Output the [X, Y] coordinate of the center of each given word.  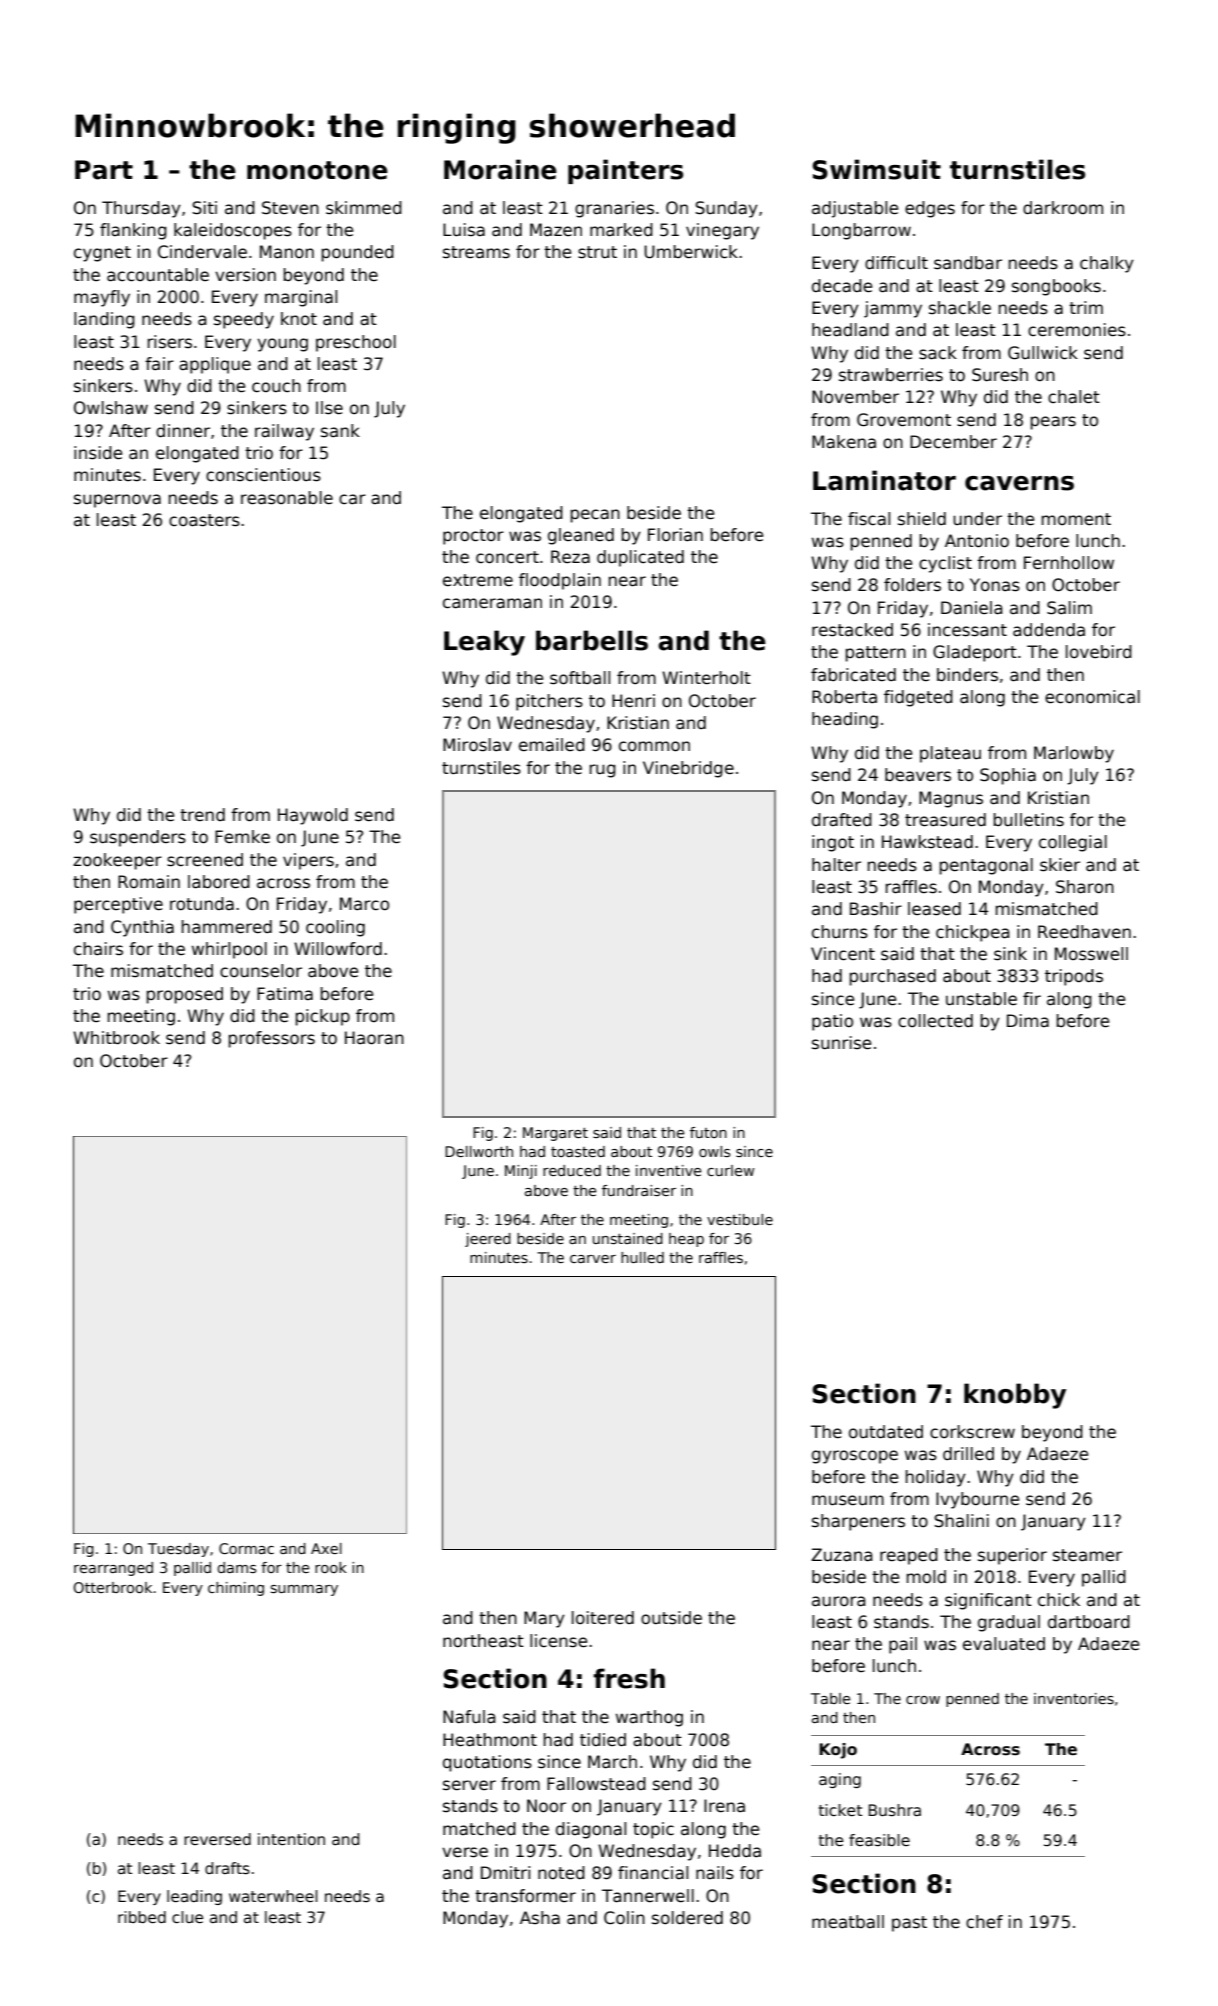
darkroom [1063, 208]
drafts [227, 1868]
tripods [1074, 977]
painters [625, 171]
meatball [848, 1922]
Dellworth [479, 1151]
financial [653, 1873]
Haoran [374, 1038]
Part [104, 170]
